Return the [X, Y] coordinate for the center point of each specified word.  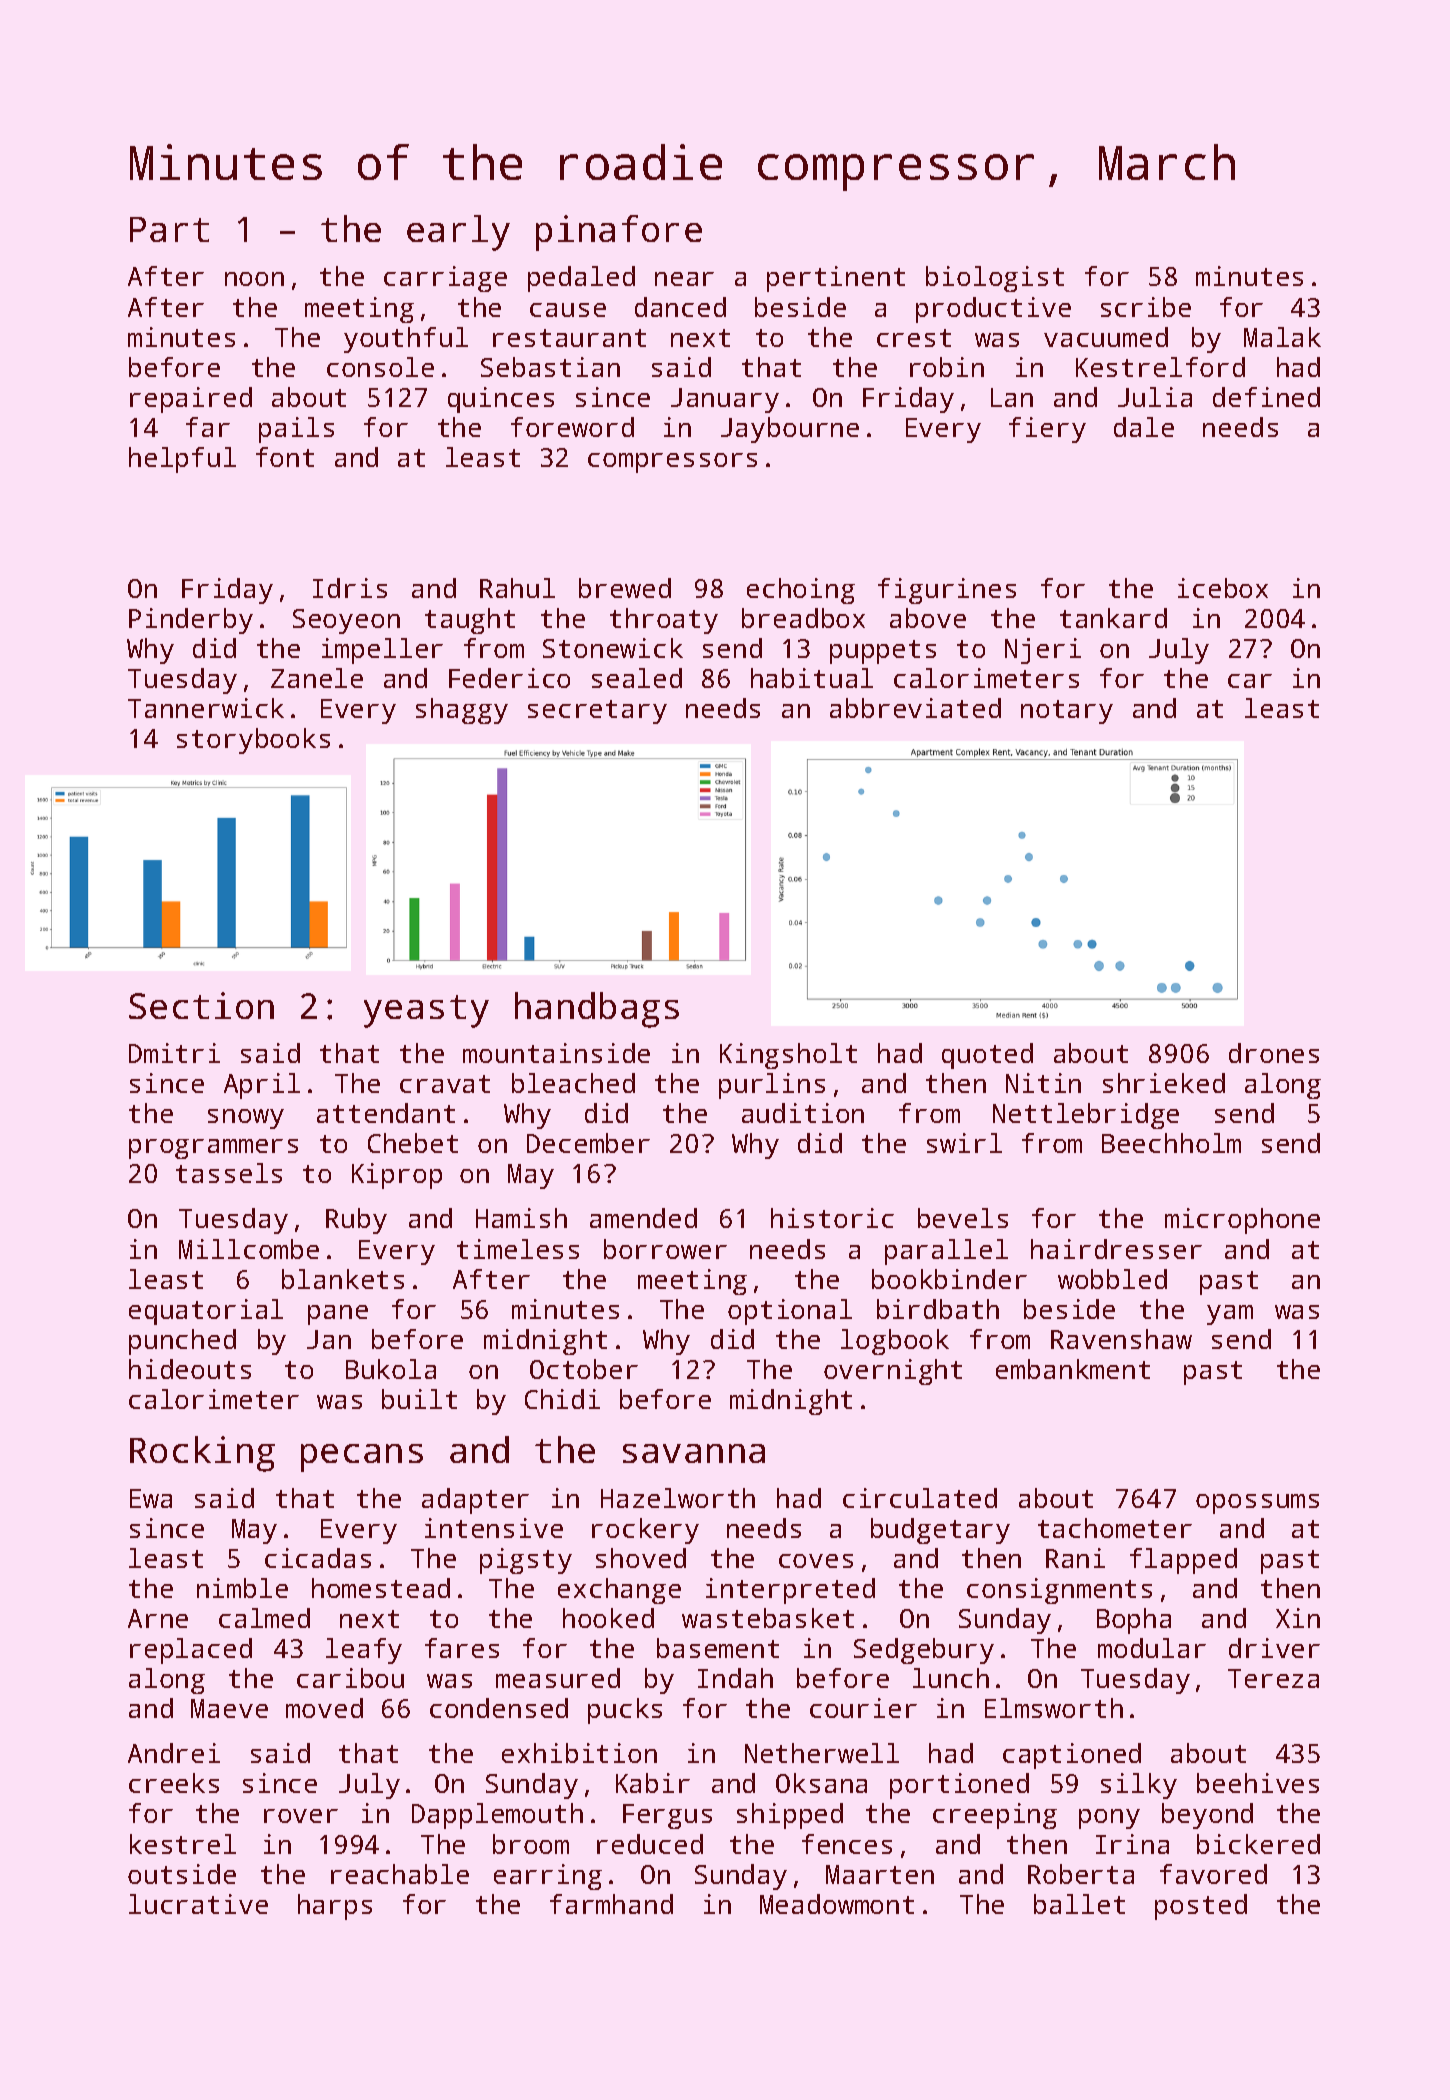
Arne [158, 1618]
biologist [995, 279]
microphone [1242, 1221]
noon [254, 279]
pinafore [619, 233]
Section [201, 1005]
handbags [597, 1010]
